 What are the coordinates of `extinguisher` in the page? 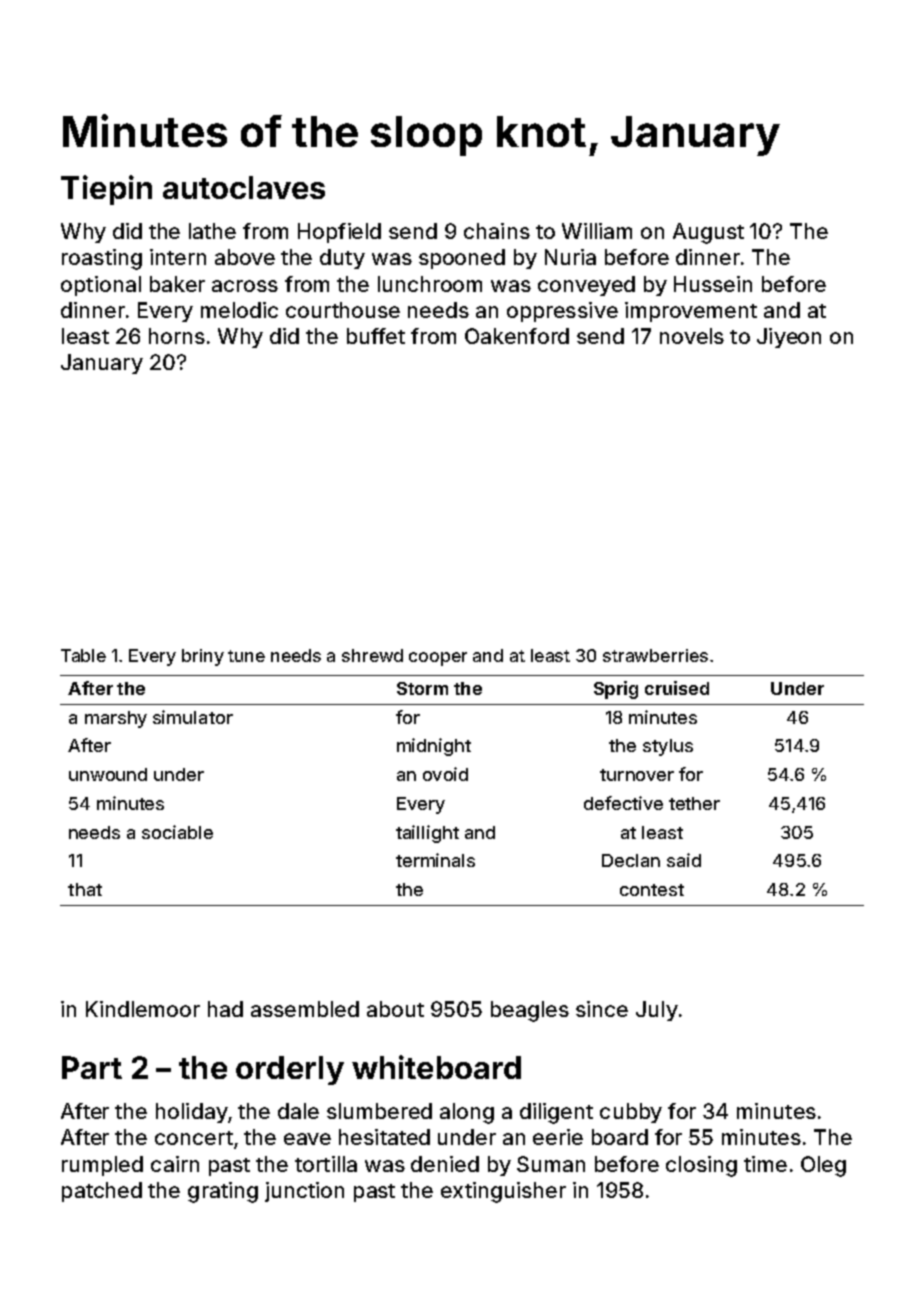 It's located at (503, 1192).
